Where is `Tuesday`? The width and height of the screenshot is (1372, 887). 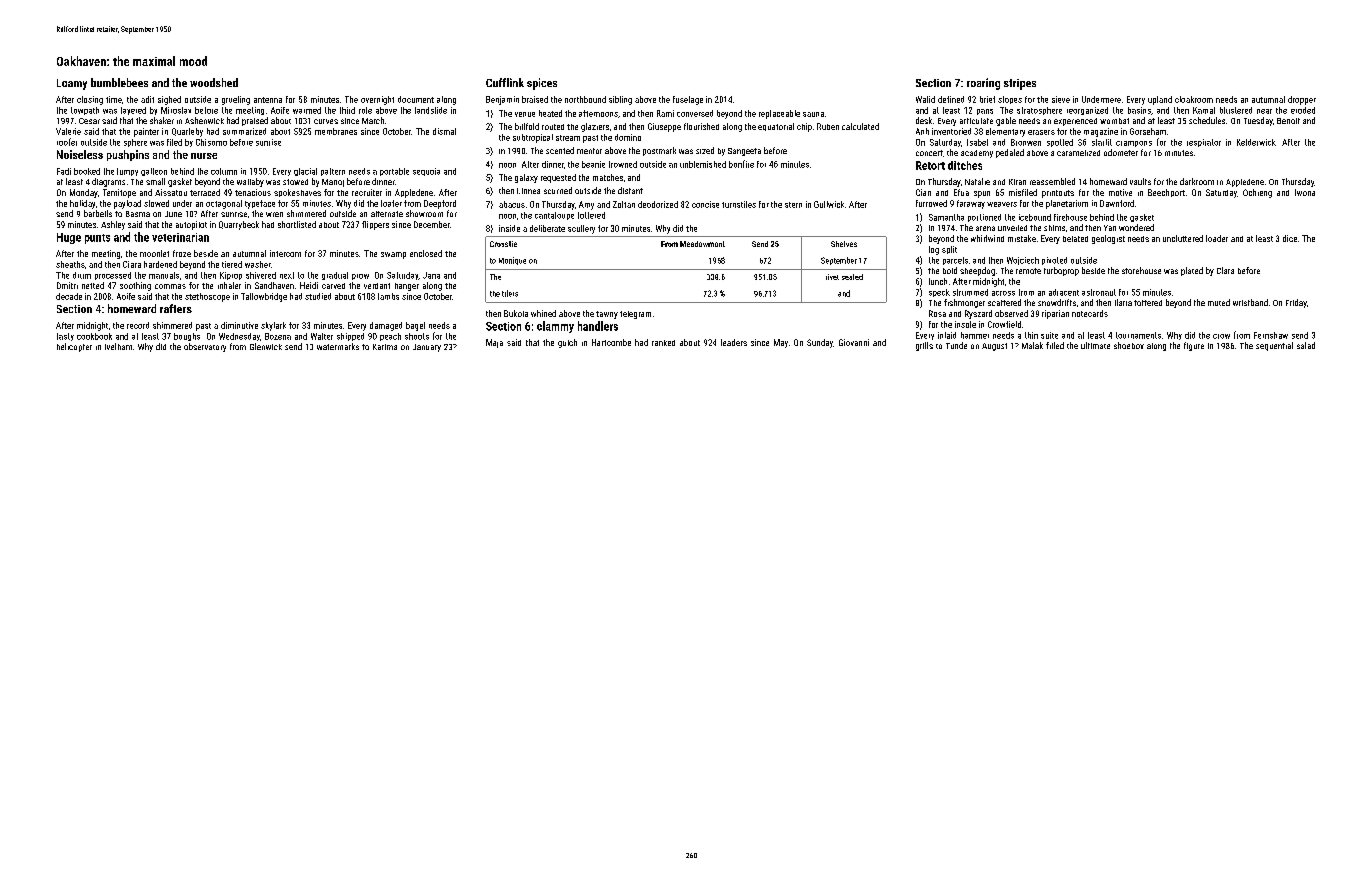
Tuesday is located at coordinates (1258, 121).
